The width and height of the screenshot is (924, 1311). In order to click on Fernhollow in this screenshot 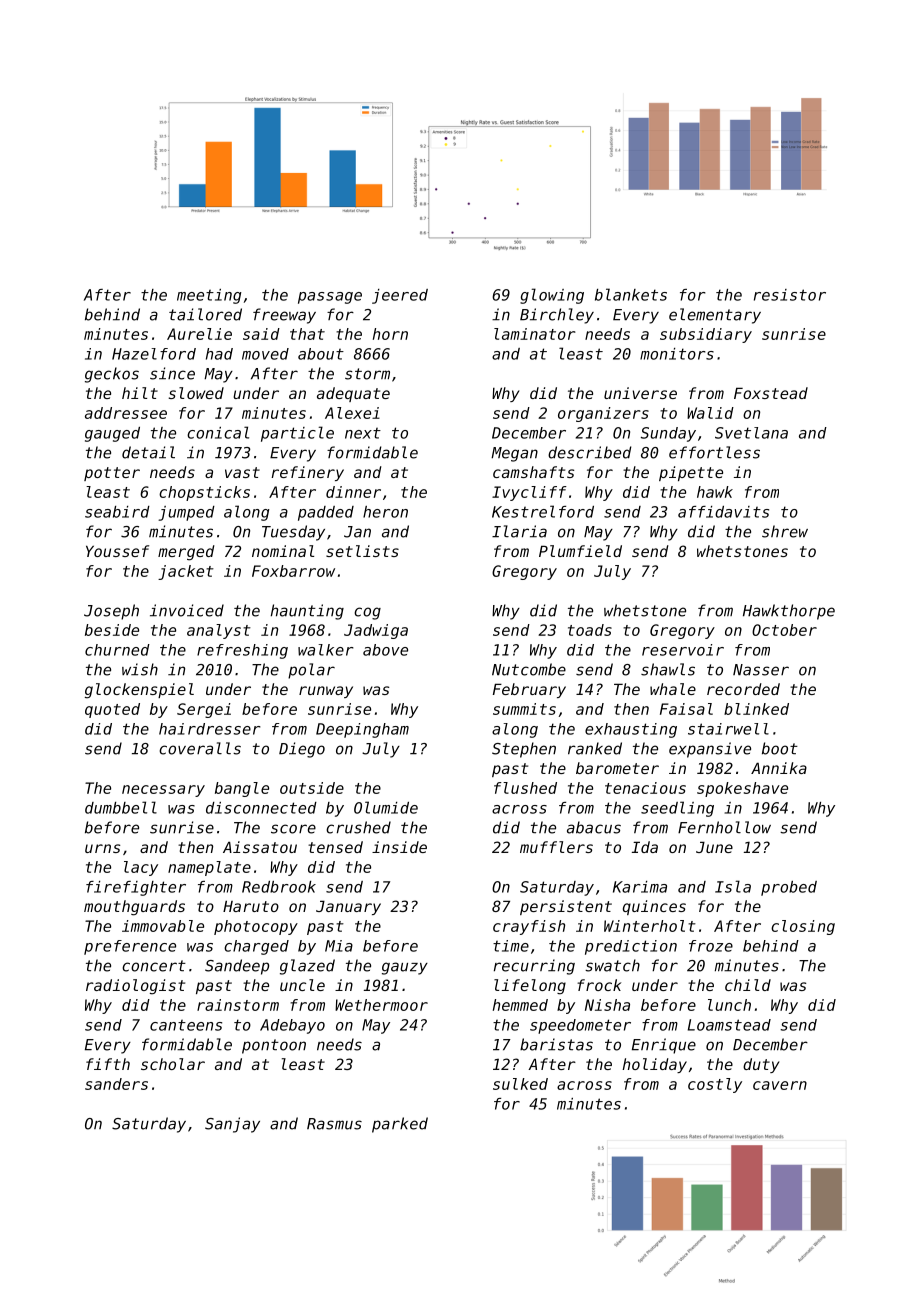, I will do `click(724, 827)`.
